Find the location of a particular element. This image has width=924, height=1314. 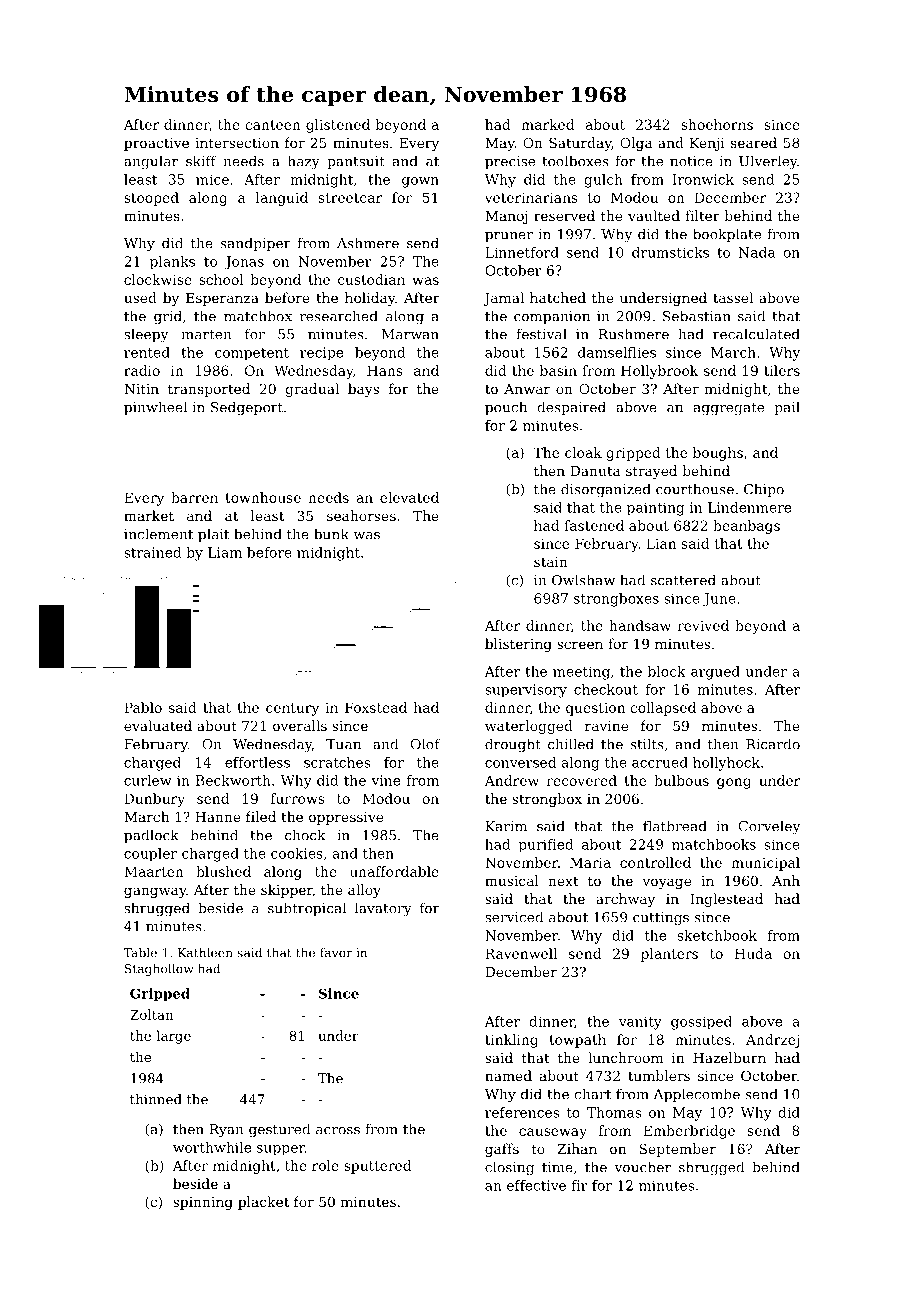

beanbags is located at coordinates (746, 527).
